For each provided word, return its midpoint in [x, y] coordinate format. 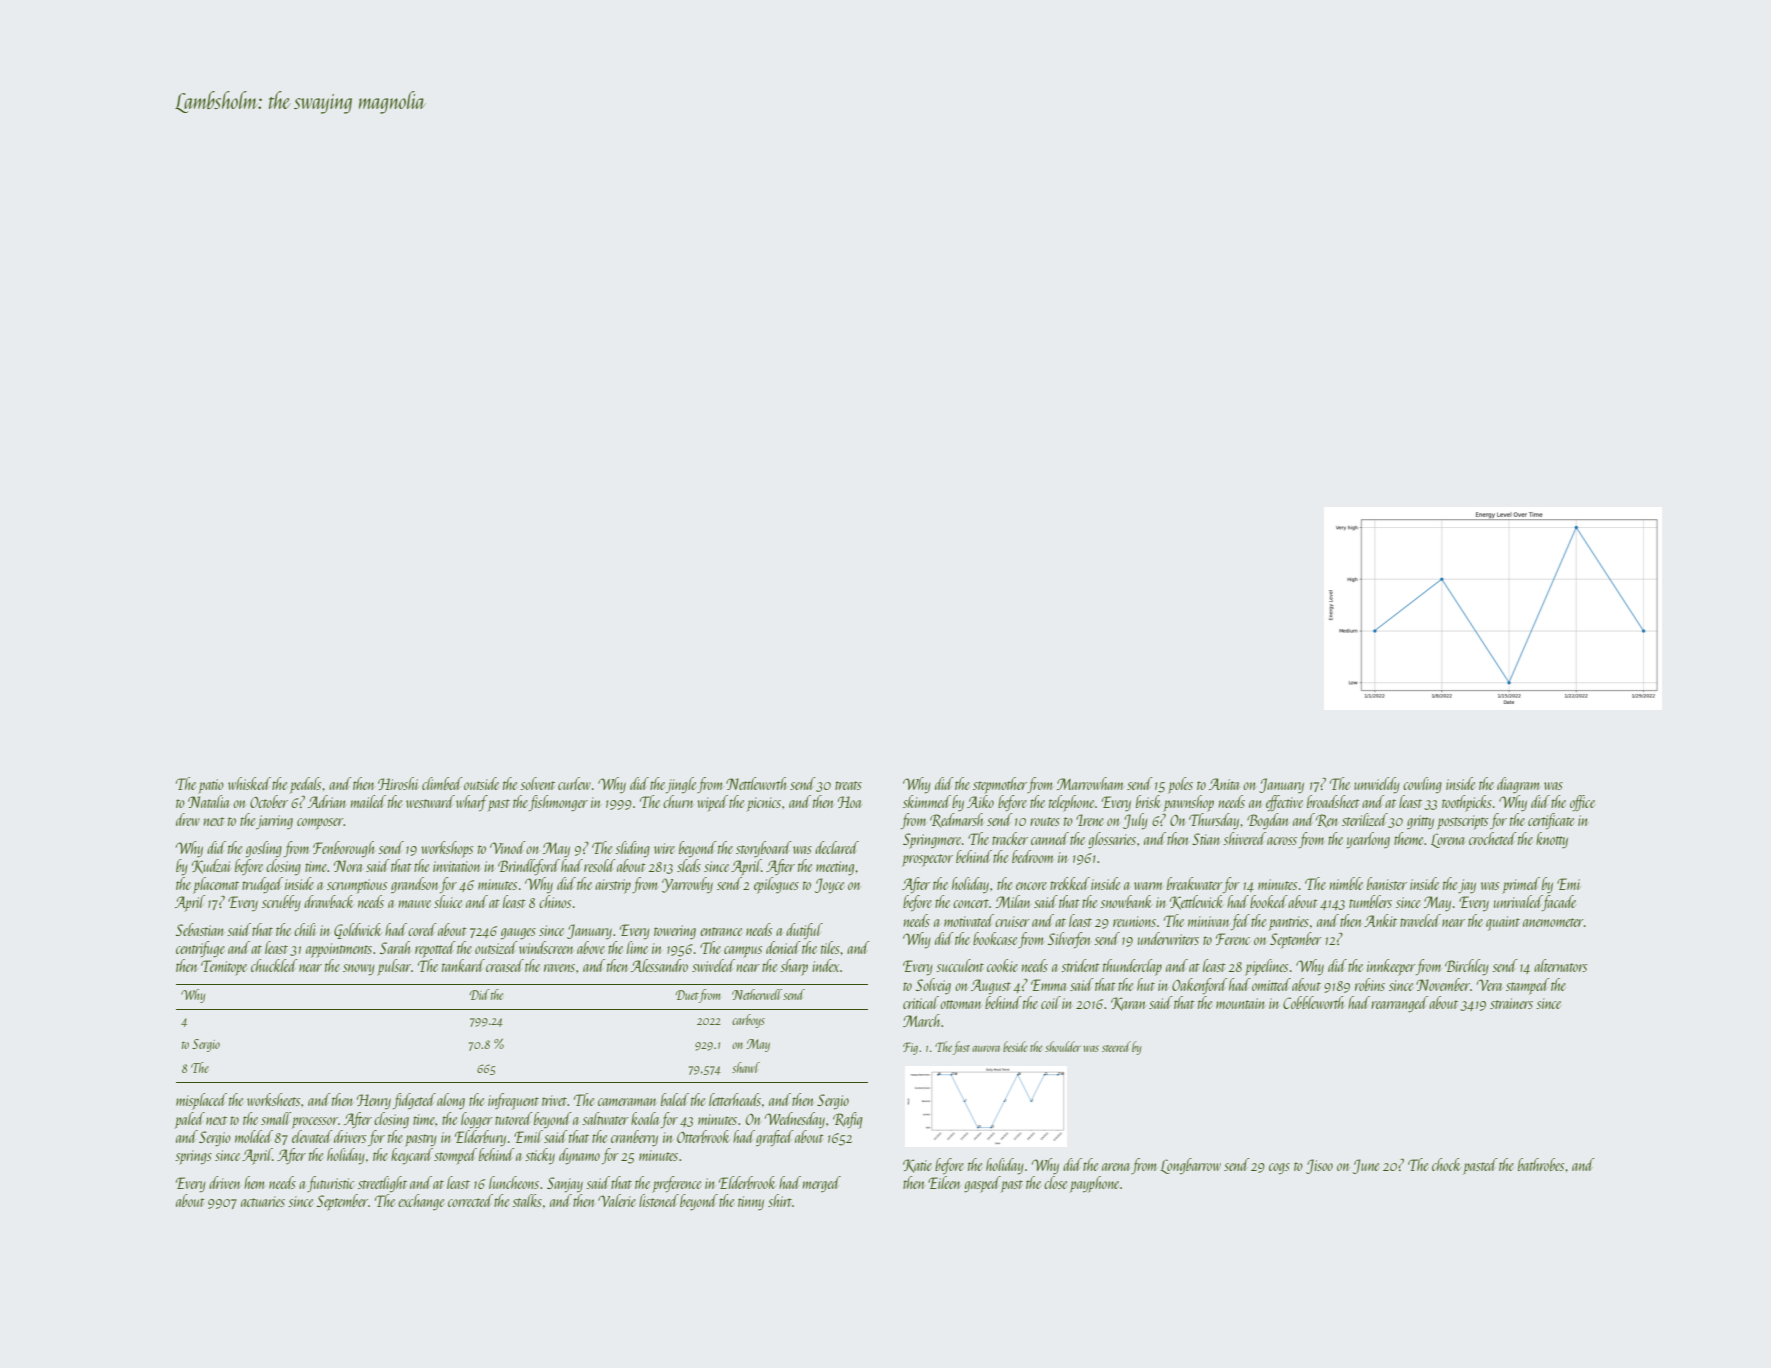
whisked [249, 783]
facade [1559, 903]
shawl [746, 1067]
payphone [1094, 1184]
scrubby [281, 903]
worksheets [273, 1099]
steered [1116, 1046]
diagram [1518, 785]
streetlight [382, 1184]
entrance [721, 931]
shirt [780, 1200]
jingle [681, 785]
